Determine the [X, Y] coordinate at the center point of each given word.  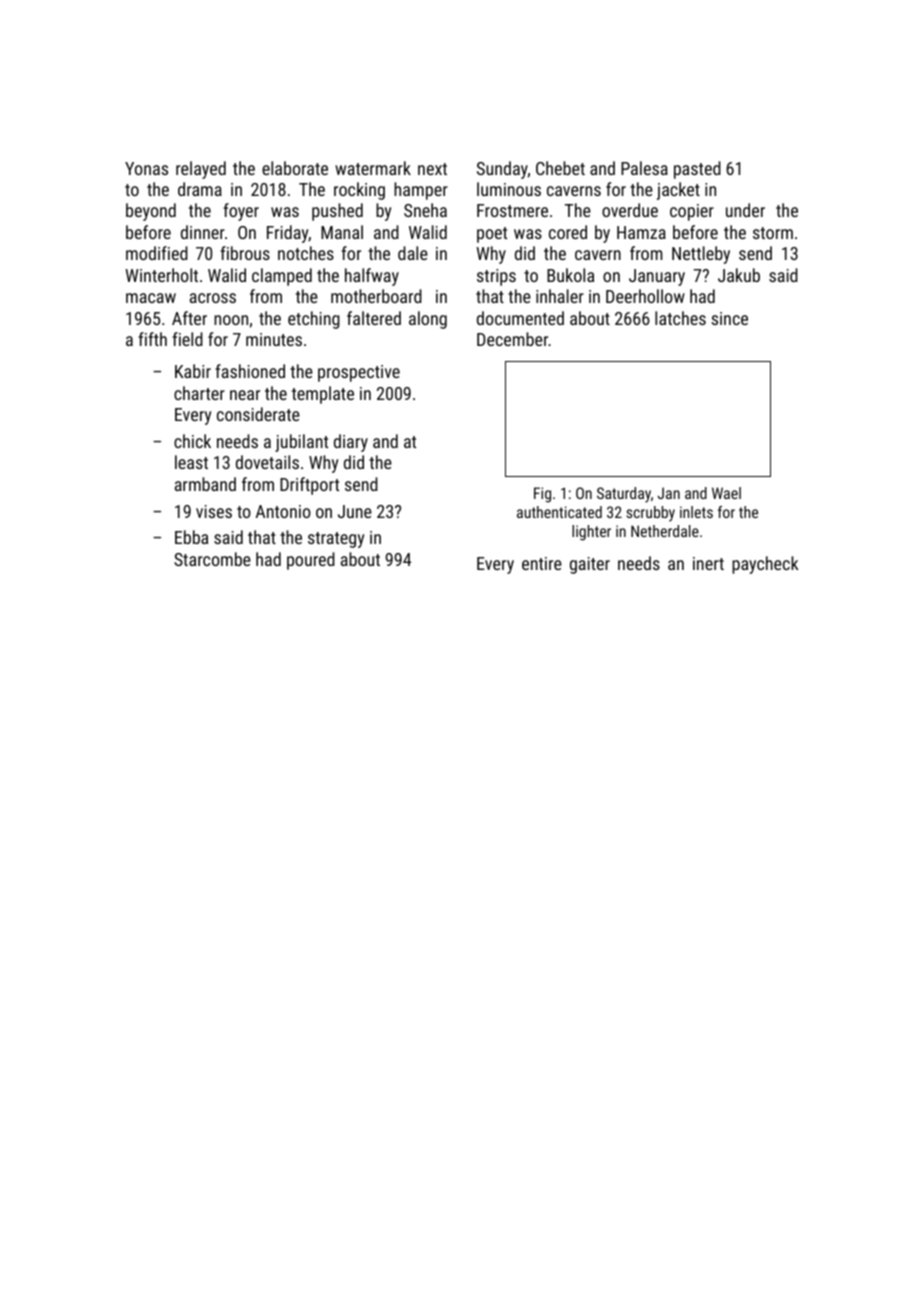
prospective [359, 373]
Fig [542, 495]
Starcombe [212, 559]
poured [311, 561]
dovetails [267, 462]
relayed [201, 170]
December [512, 339]
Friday [287, 234]
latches [680, 318]
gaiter [590, 565]
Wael [726, 493]
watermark [373, 168]
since [729, 318]
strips [496, 277]
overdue [630, 210]
